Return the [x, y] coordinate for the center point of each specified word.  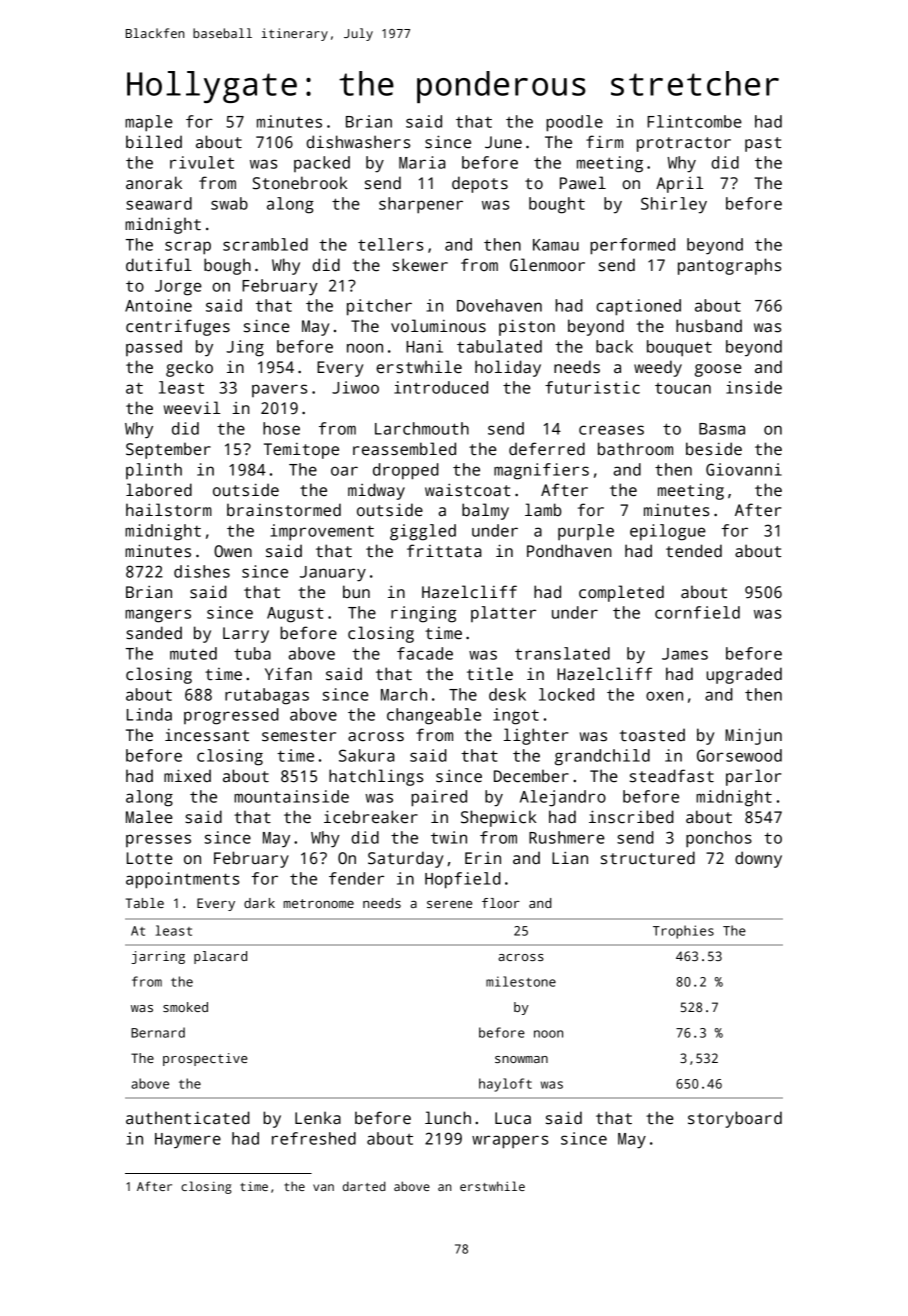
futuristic [592, 387]
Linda [149, 714]
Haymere [188, 1141]
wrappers [510, 1142]
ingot [516, 716]
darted [364, 1186]
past [763, 144]
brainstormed [284, 510]
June [503, 142]
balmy [485, 511]
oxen [664, 696]
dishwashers [358, 142]
